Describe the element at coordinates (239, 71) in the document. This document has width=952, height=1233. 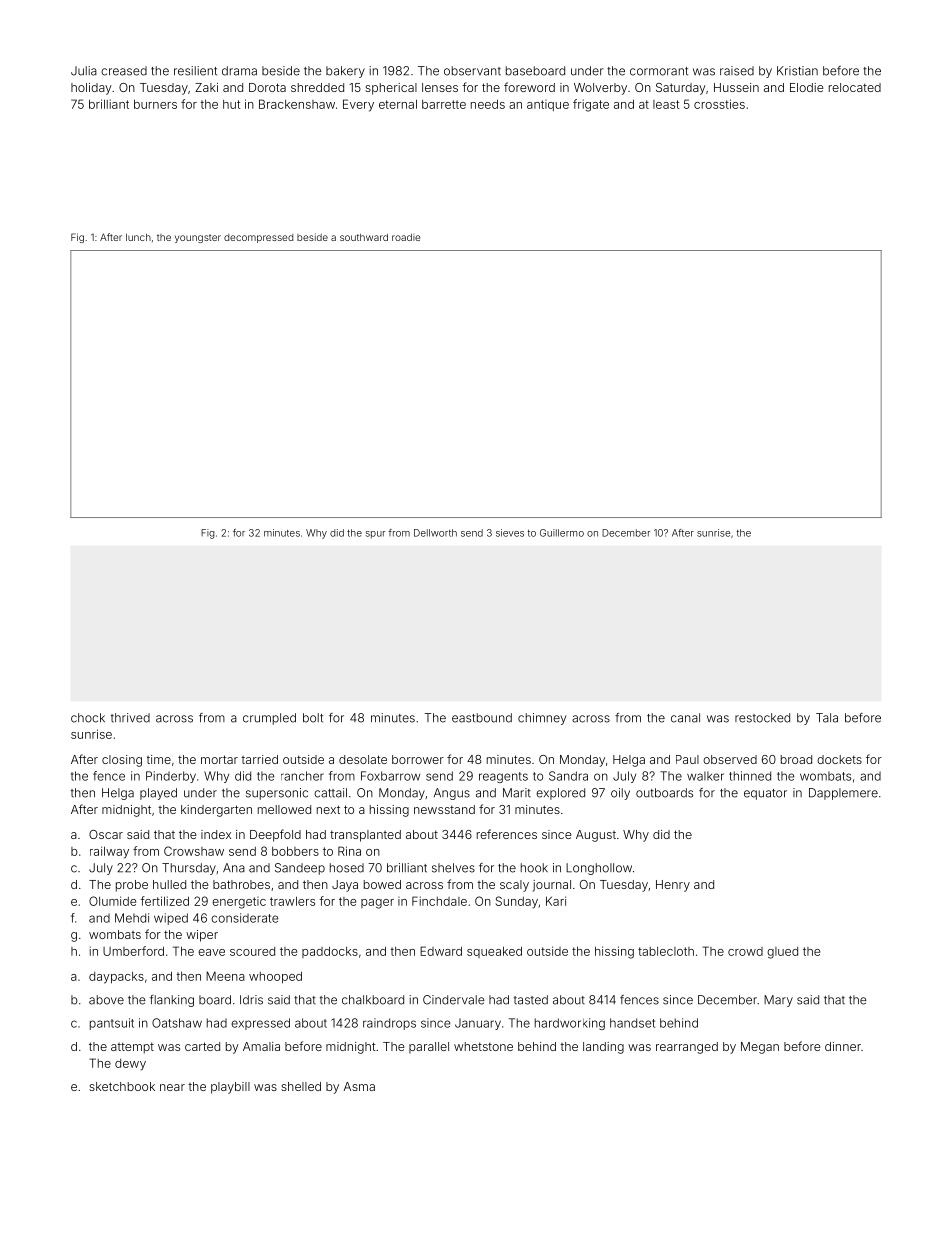
I see `drama` at that location.
